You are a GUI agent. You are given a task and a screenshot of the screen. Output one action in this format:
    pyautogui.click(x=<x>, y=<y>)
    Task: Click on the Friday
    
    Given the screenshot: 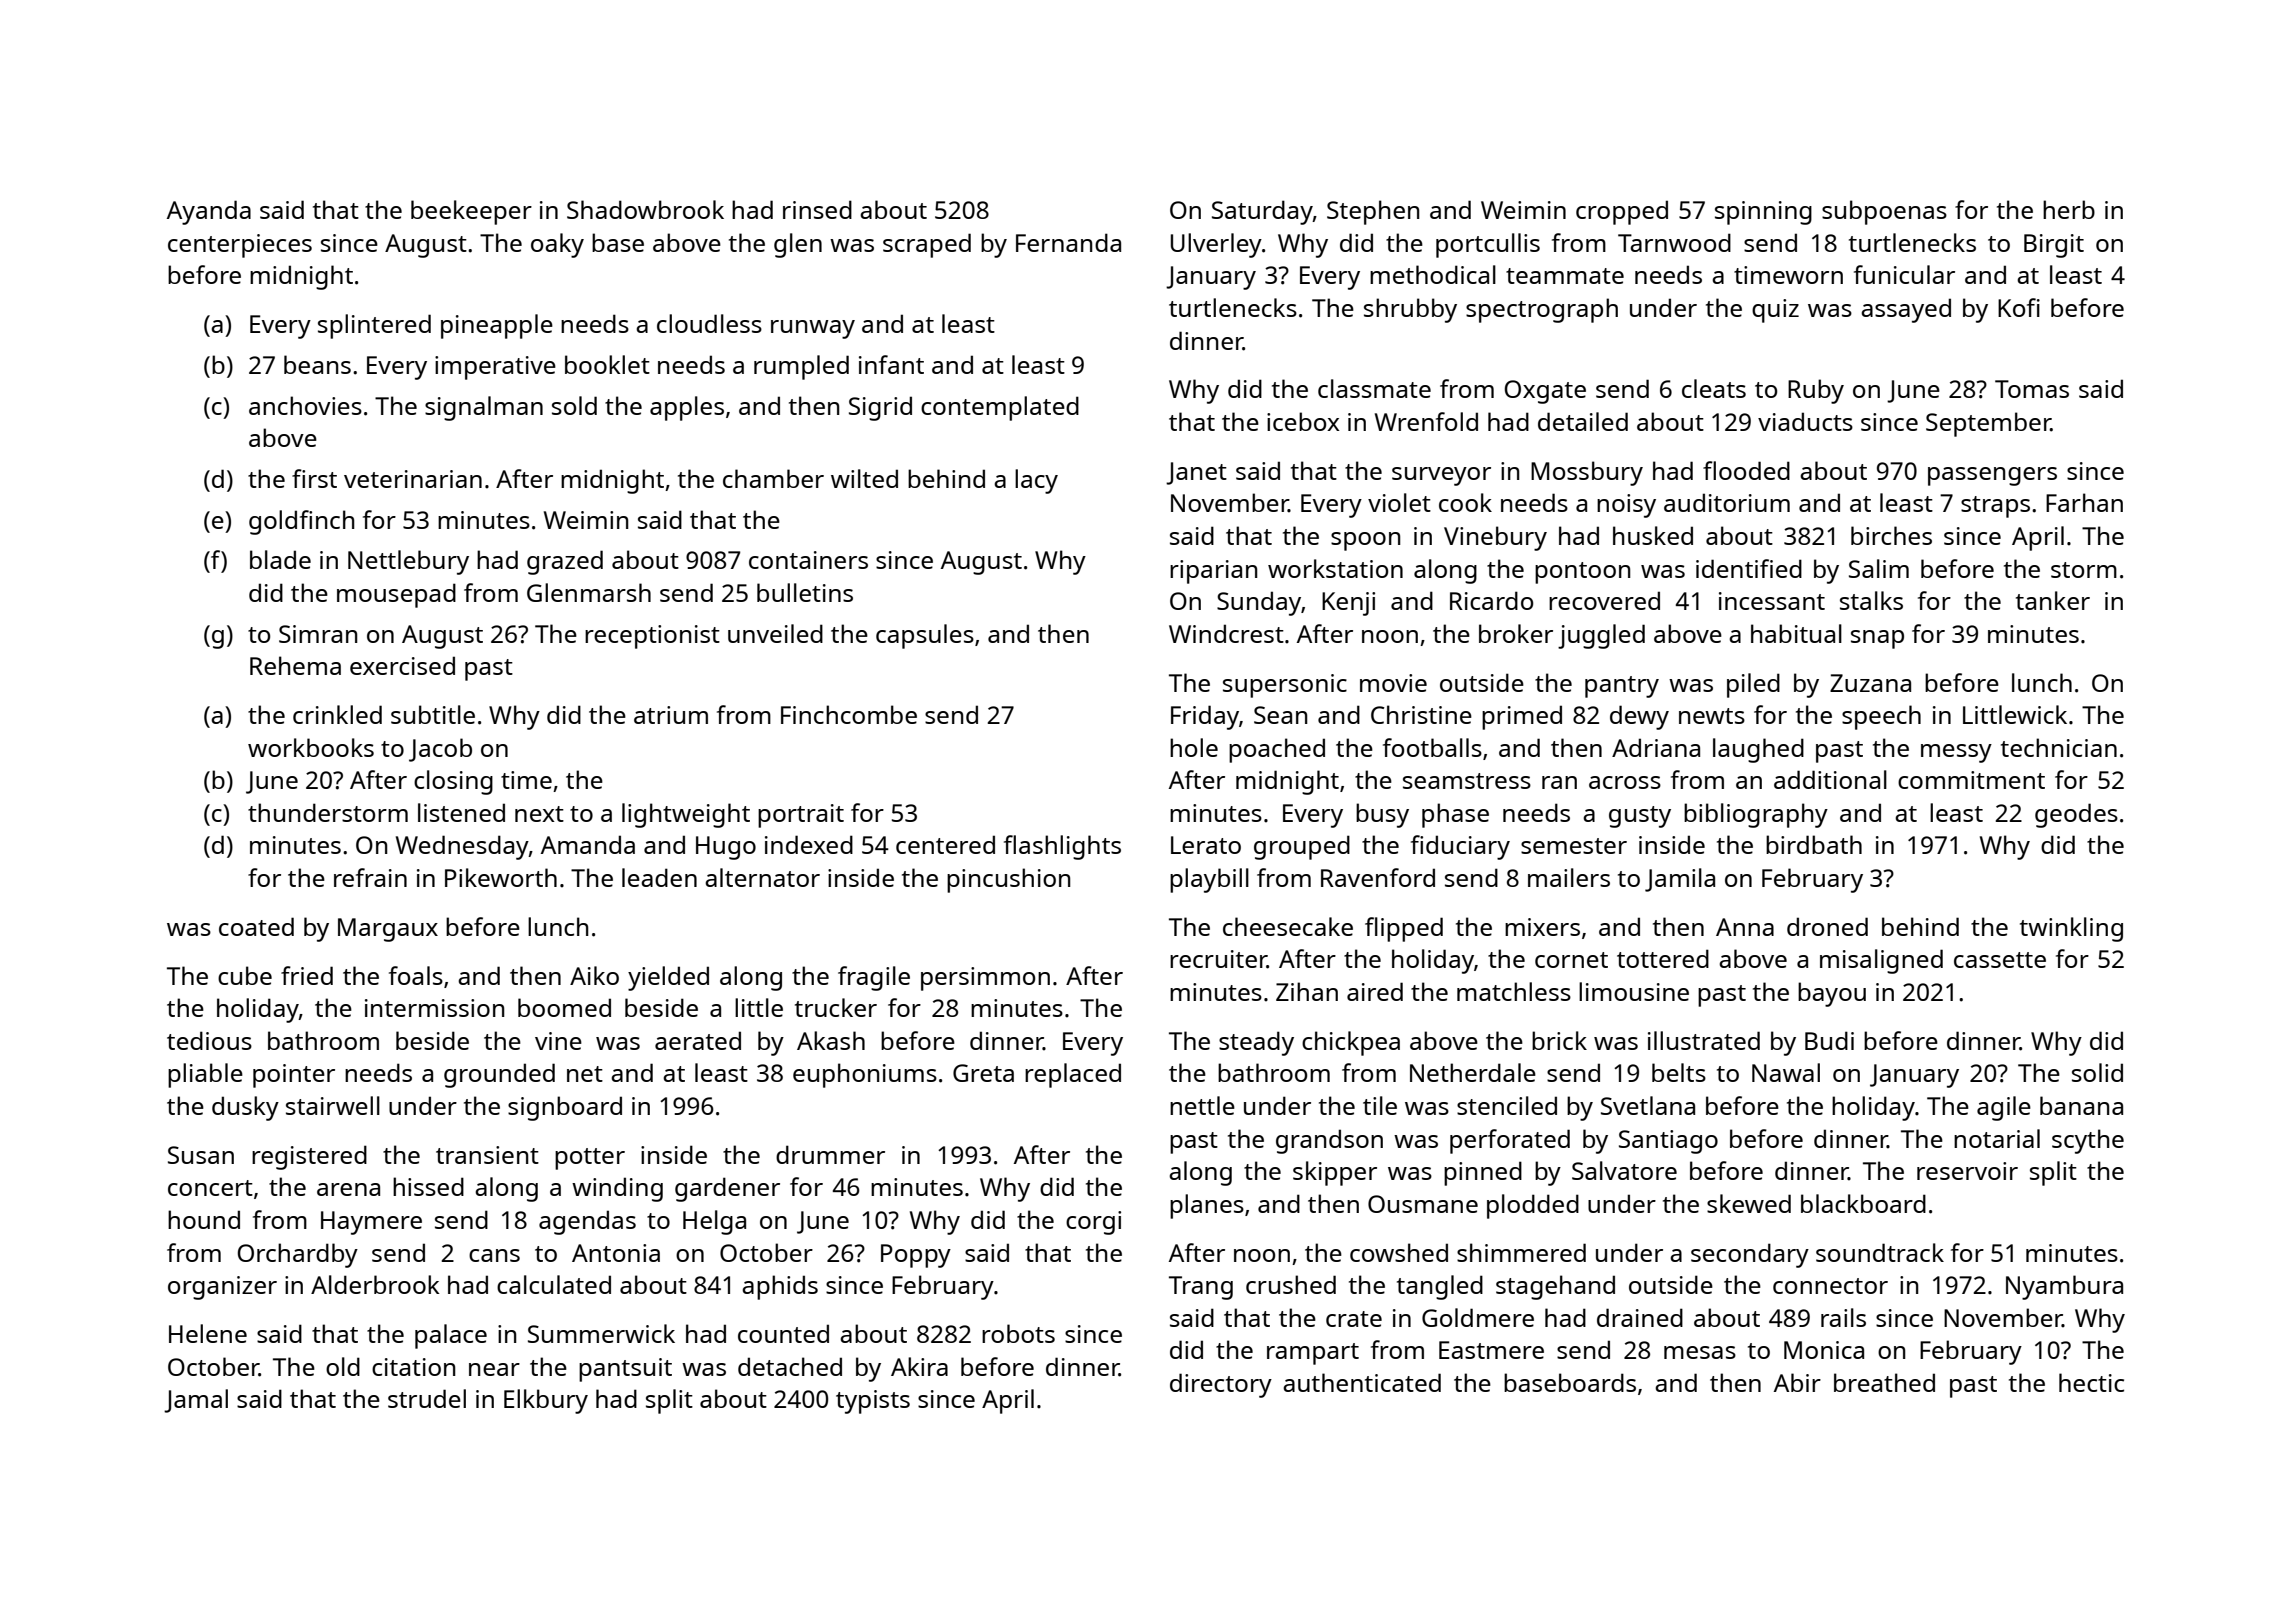 What is the action you would take?
    pyautogui.click(x=1205, y=717)
